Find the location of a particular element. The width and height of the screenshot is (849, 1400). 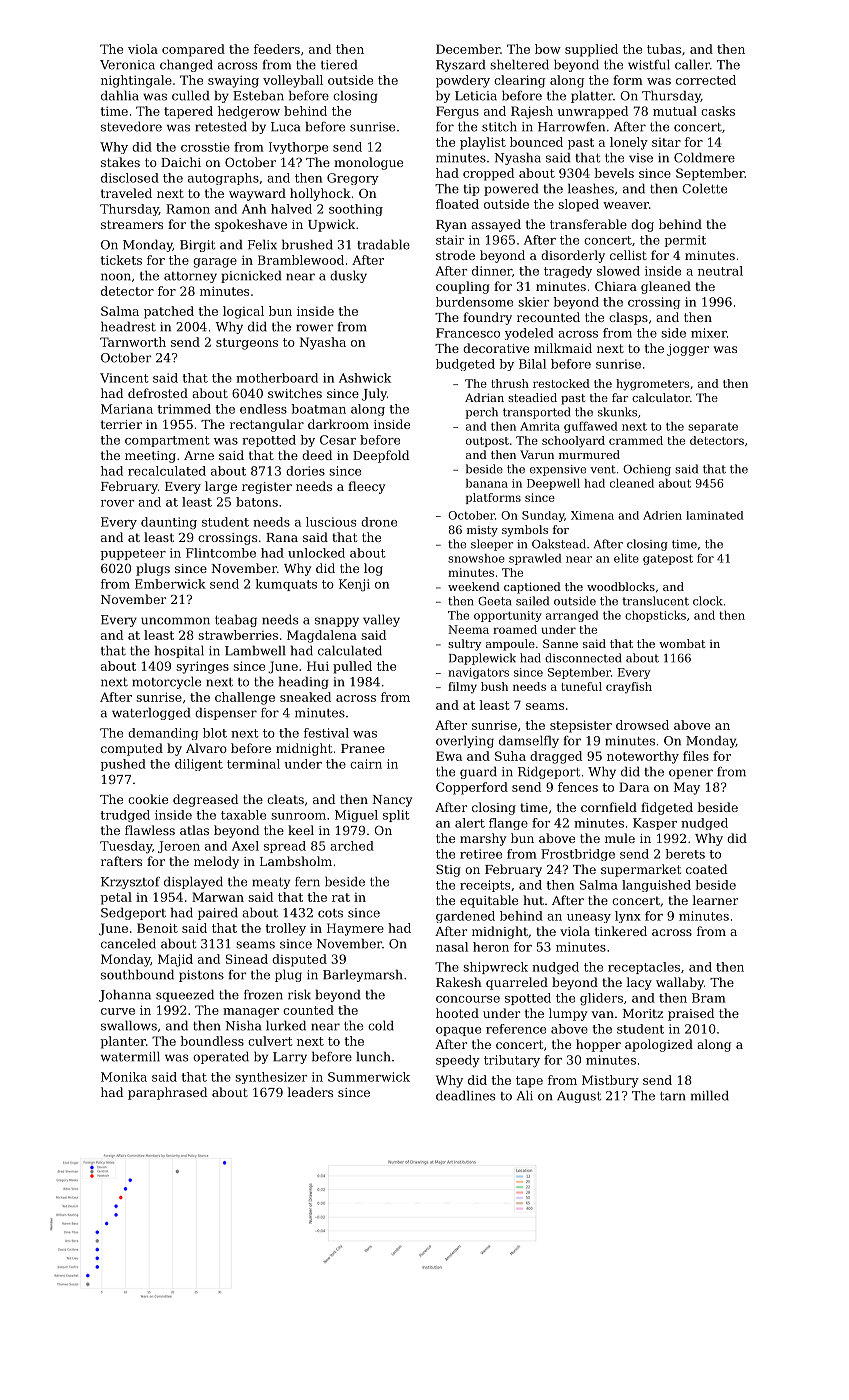

leaders is located at coordinates (310, 1092).
